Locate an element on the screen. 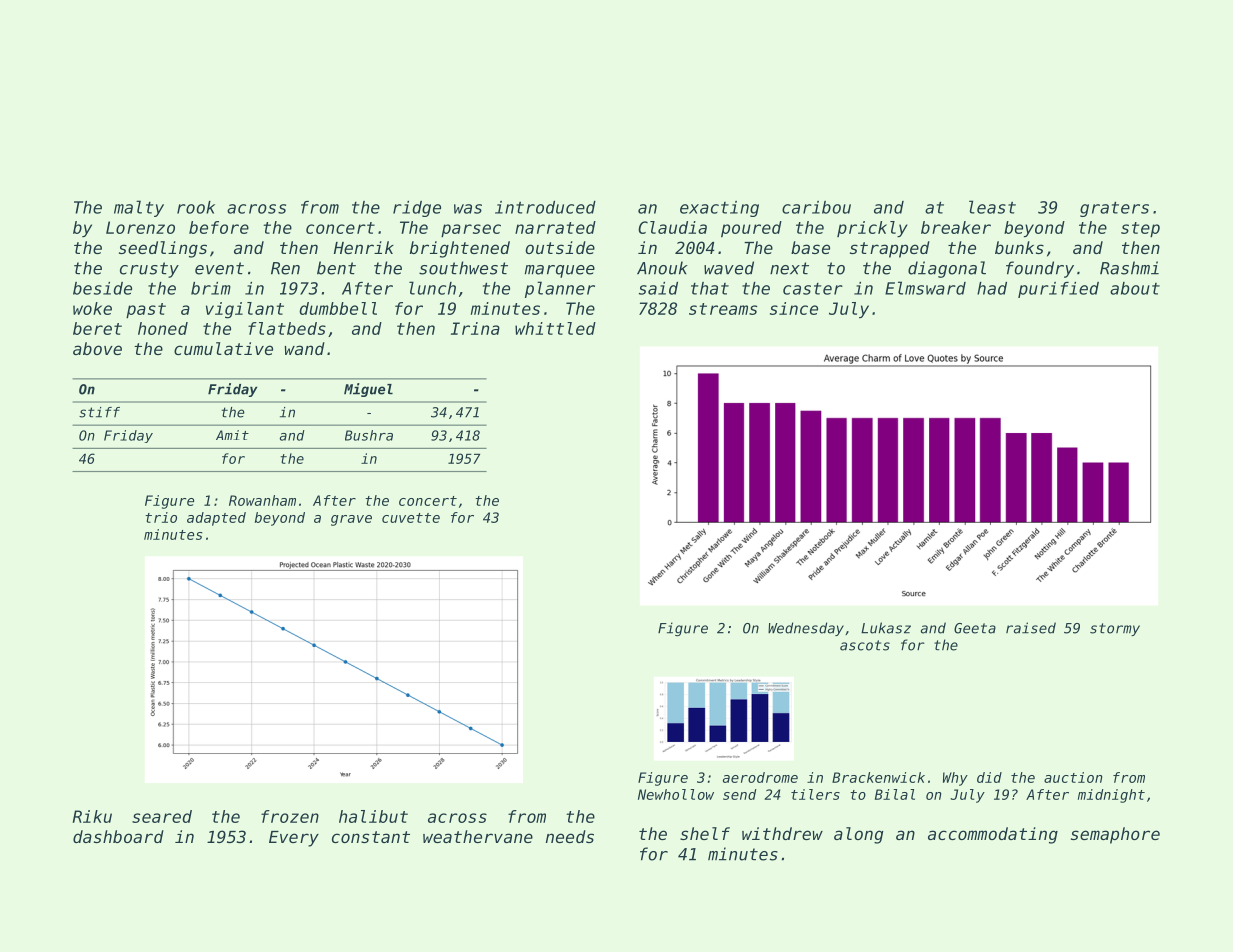  trio is located at coordinates (161, 517).
